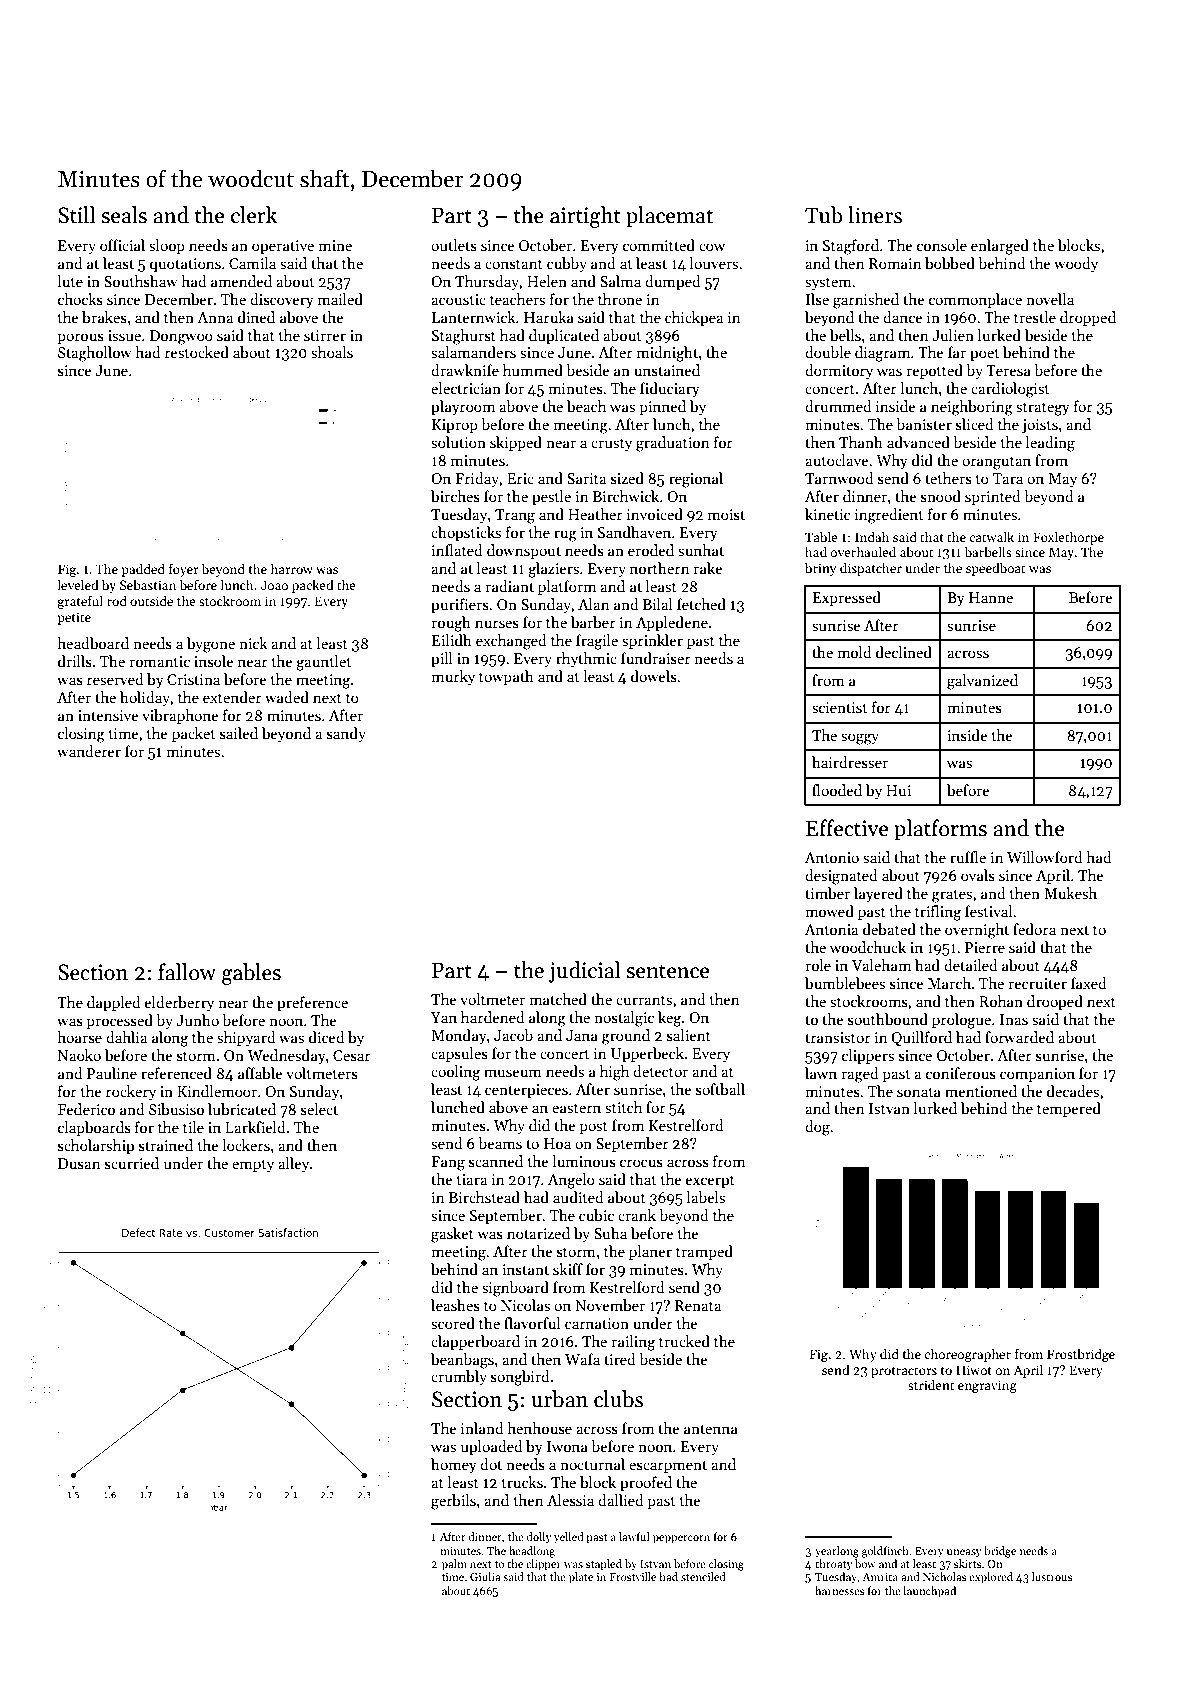 The height and width of the image is (1704, 1177). Describe the element at coordinates (525, 1305) in the image. I see `Nicolas` at that location.
